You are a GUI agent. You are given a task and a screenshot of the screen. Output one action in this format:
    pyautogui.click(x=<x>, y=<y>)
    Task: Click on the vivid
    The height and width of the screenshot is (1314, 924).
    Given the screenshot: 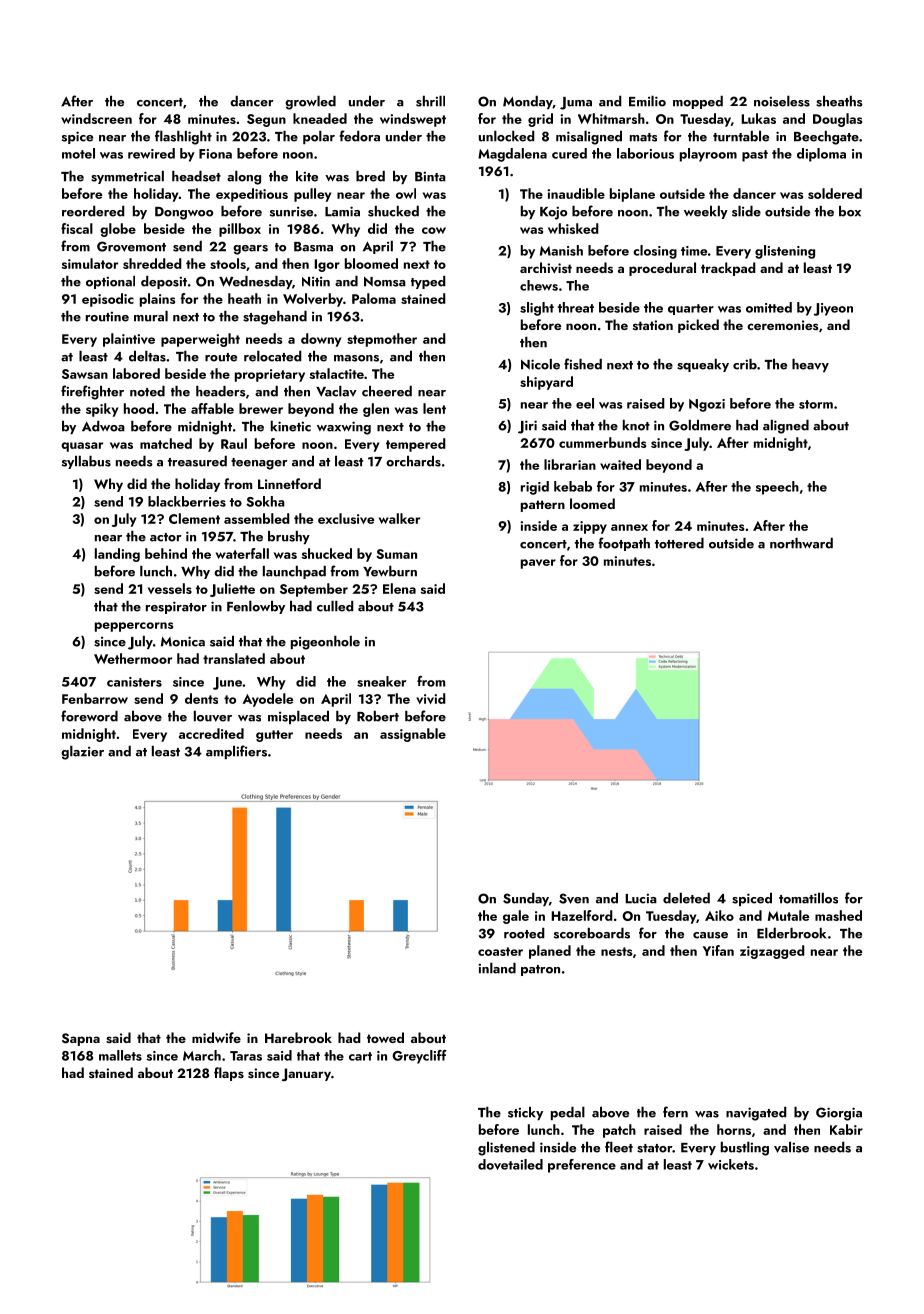 What is the action you would take?
    pyautogui.click(x=431, y=698)
